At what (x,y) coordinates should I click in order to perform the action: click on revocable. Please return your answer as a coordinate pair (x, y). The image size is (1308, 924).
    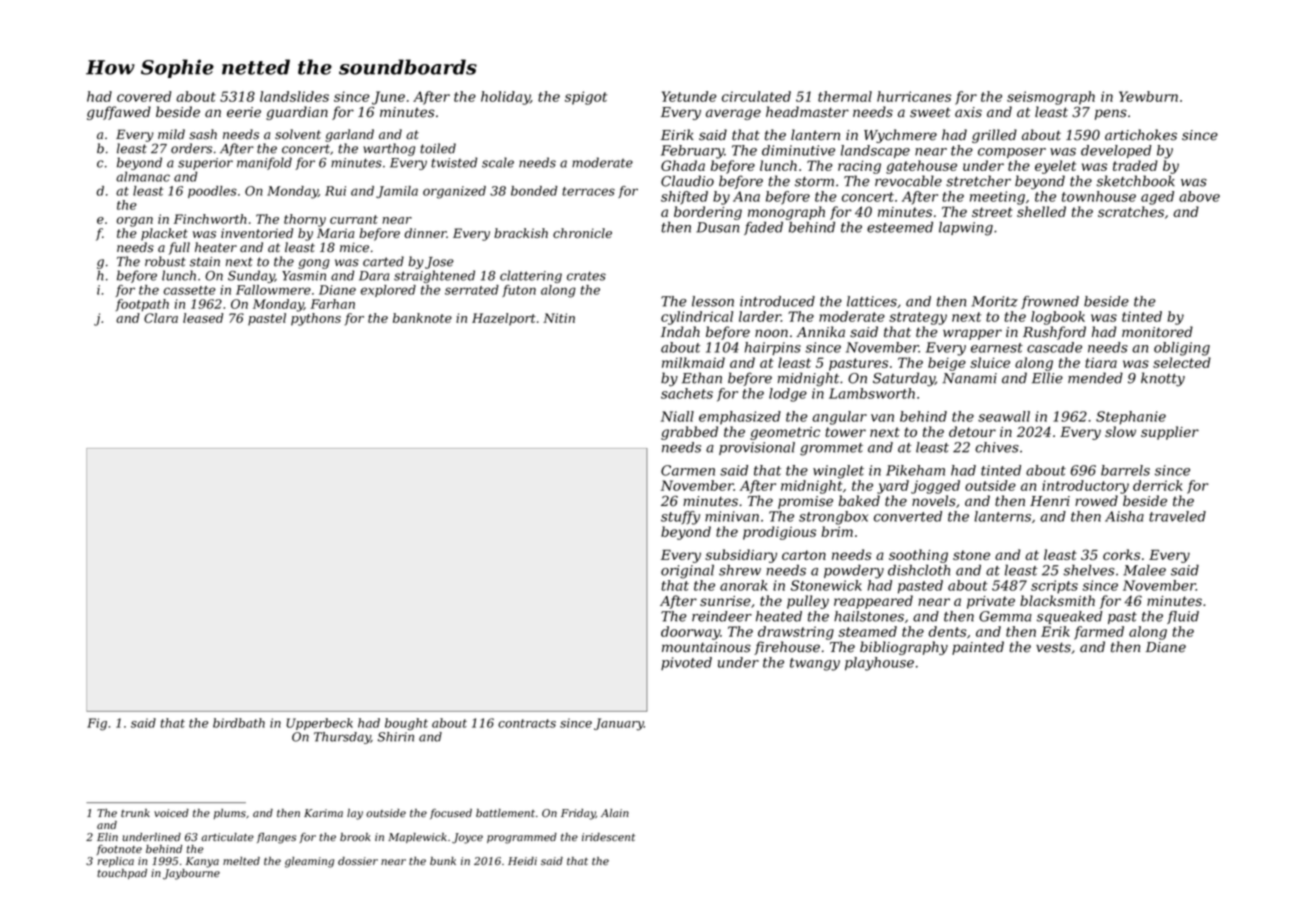
    Looking at the image, I should click on (908, 181).
